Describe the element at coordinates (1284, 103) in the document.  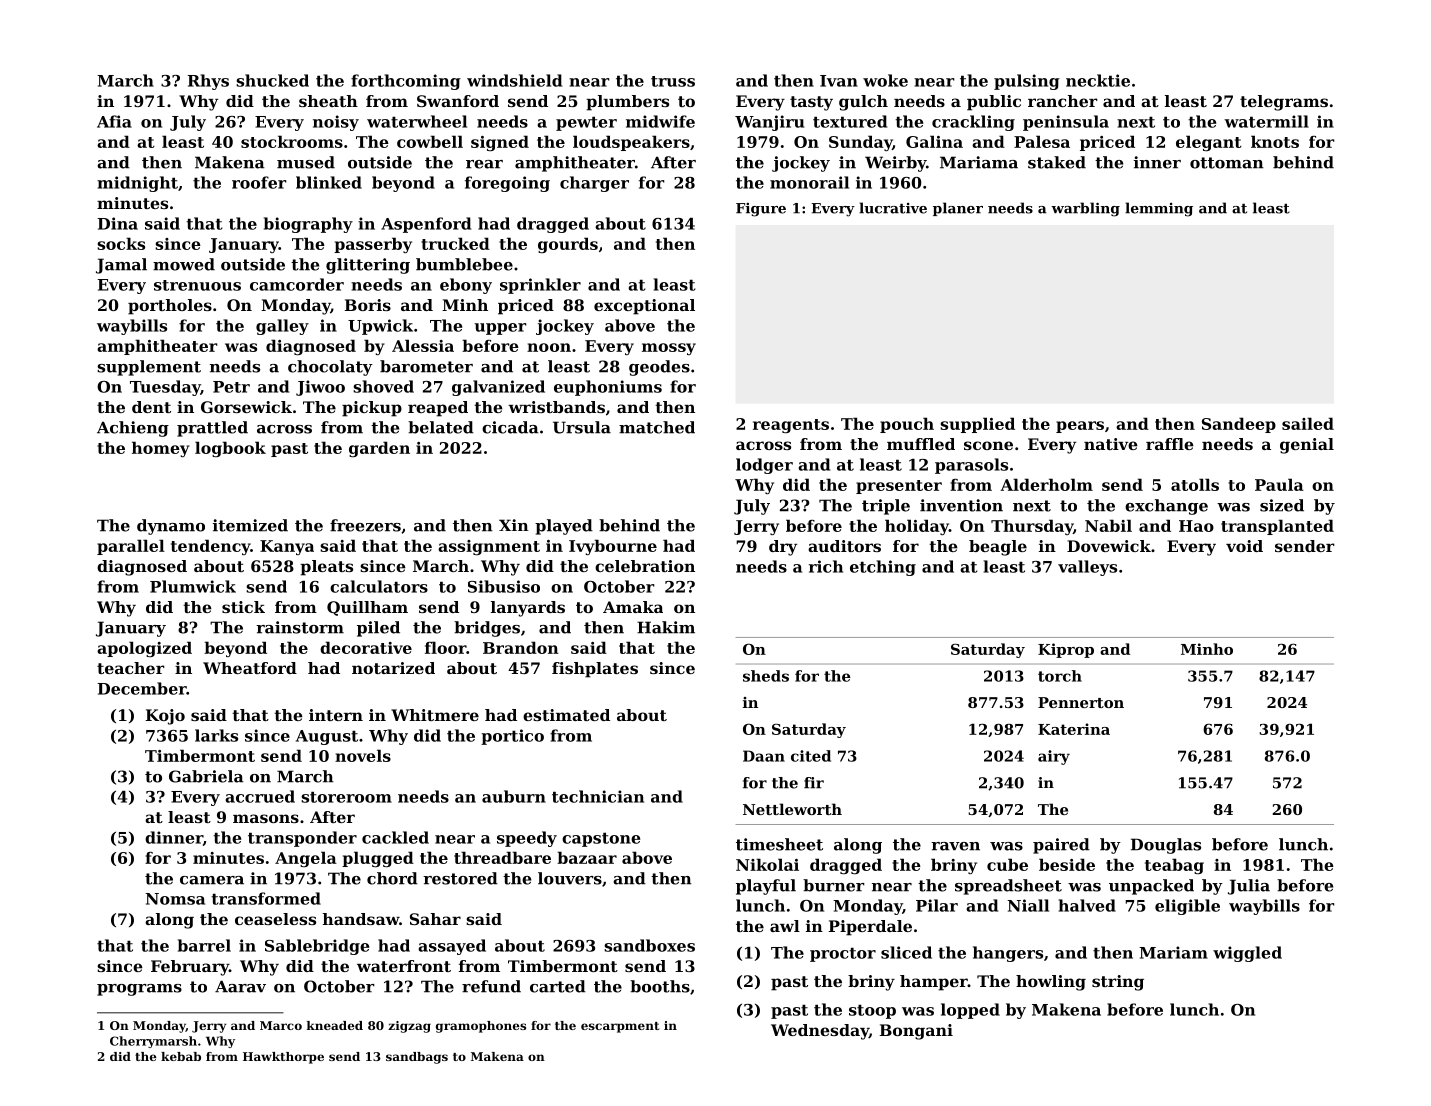
I see `telegrams` at that location.
